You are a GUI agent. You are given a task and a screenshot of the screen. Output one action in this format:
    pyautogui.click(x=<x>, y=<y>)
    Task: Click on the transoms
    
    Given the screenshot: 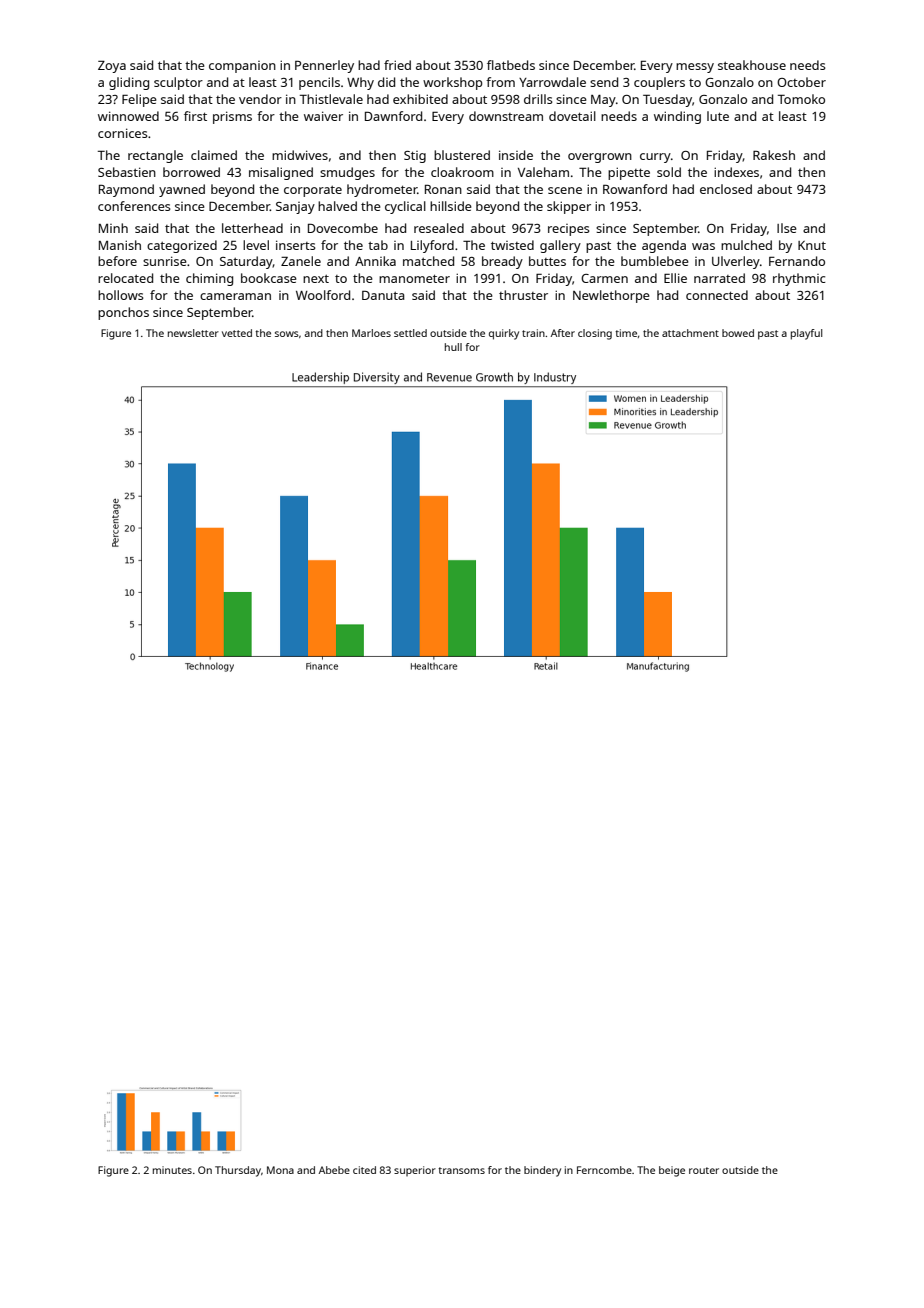 What is the action you would take?
    pyautogui.click(x=461, y=1170)
